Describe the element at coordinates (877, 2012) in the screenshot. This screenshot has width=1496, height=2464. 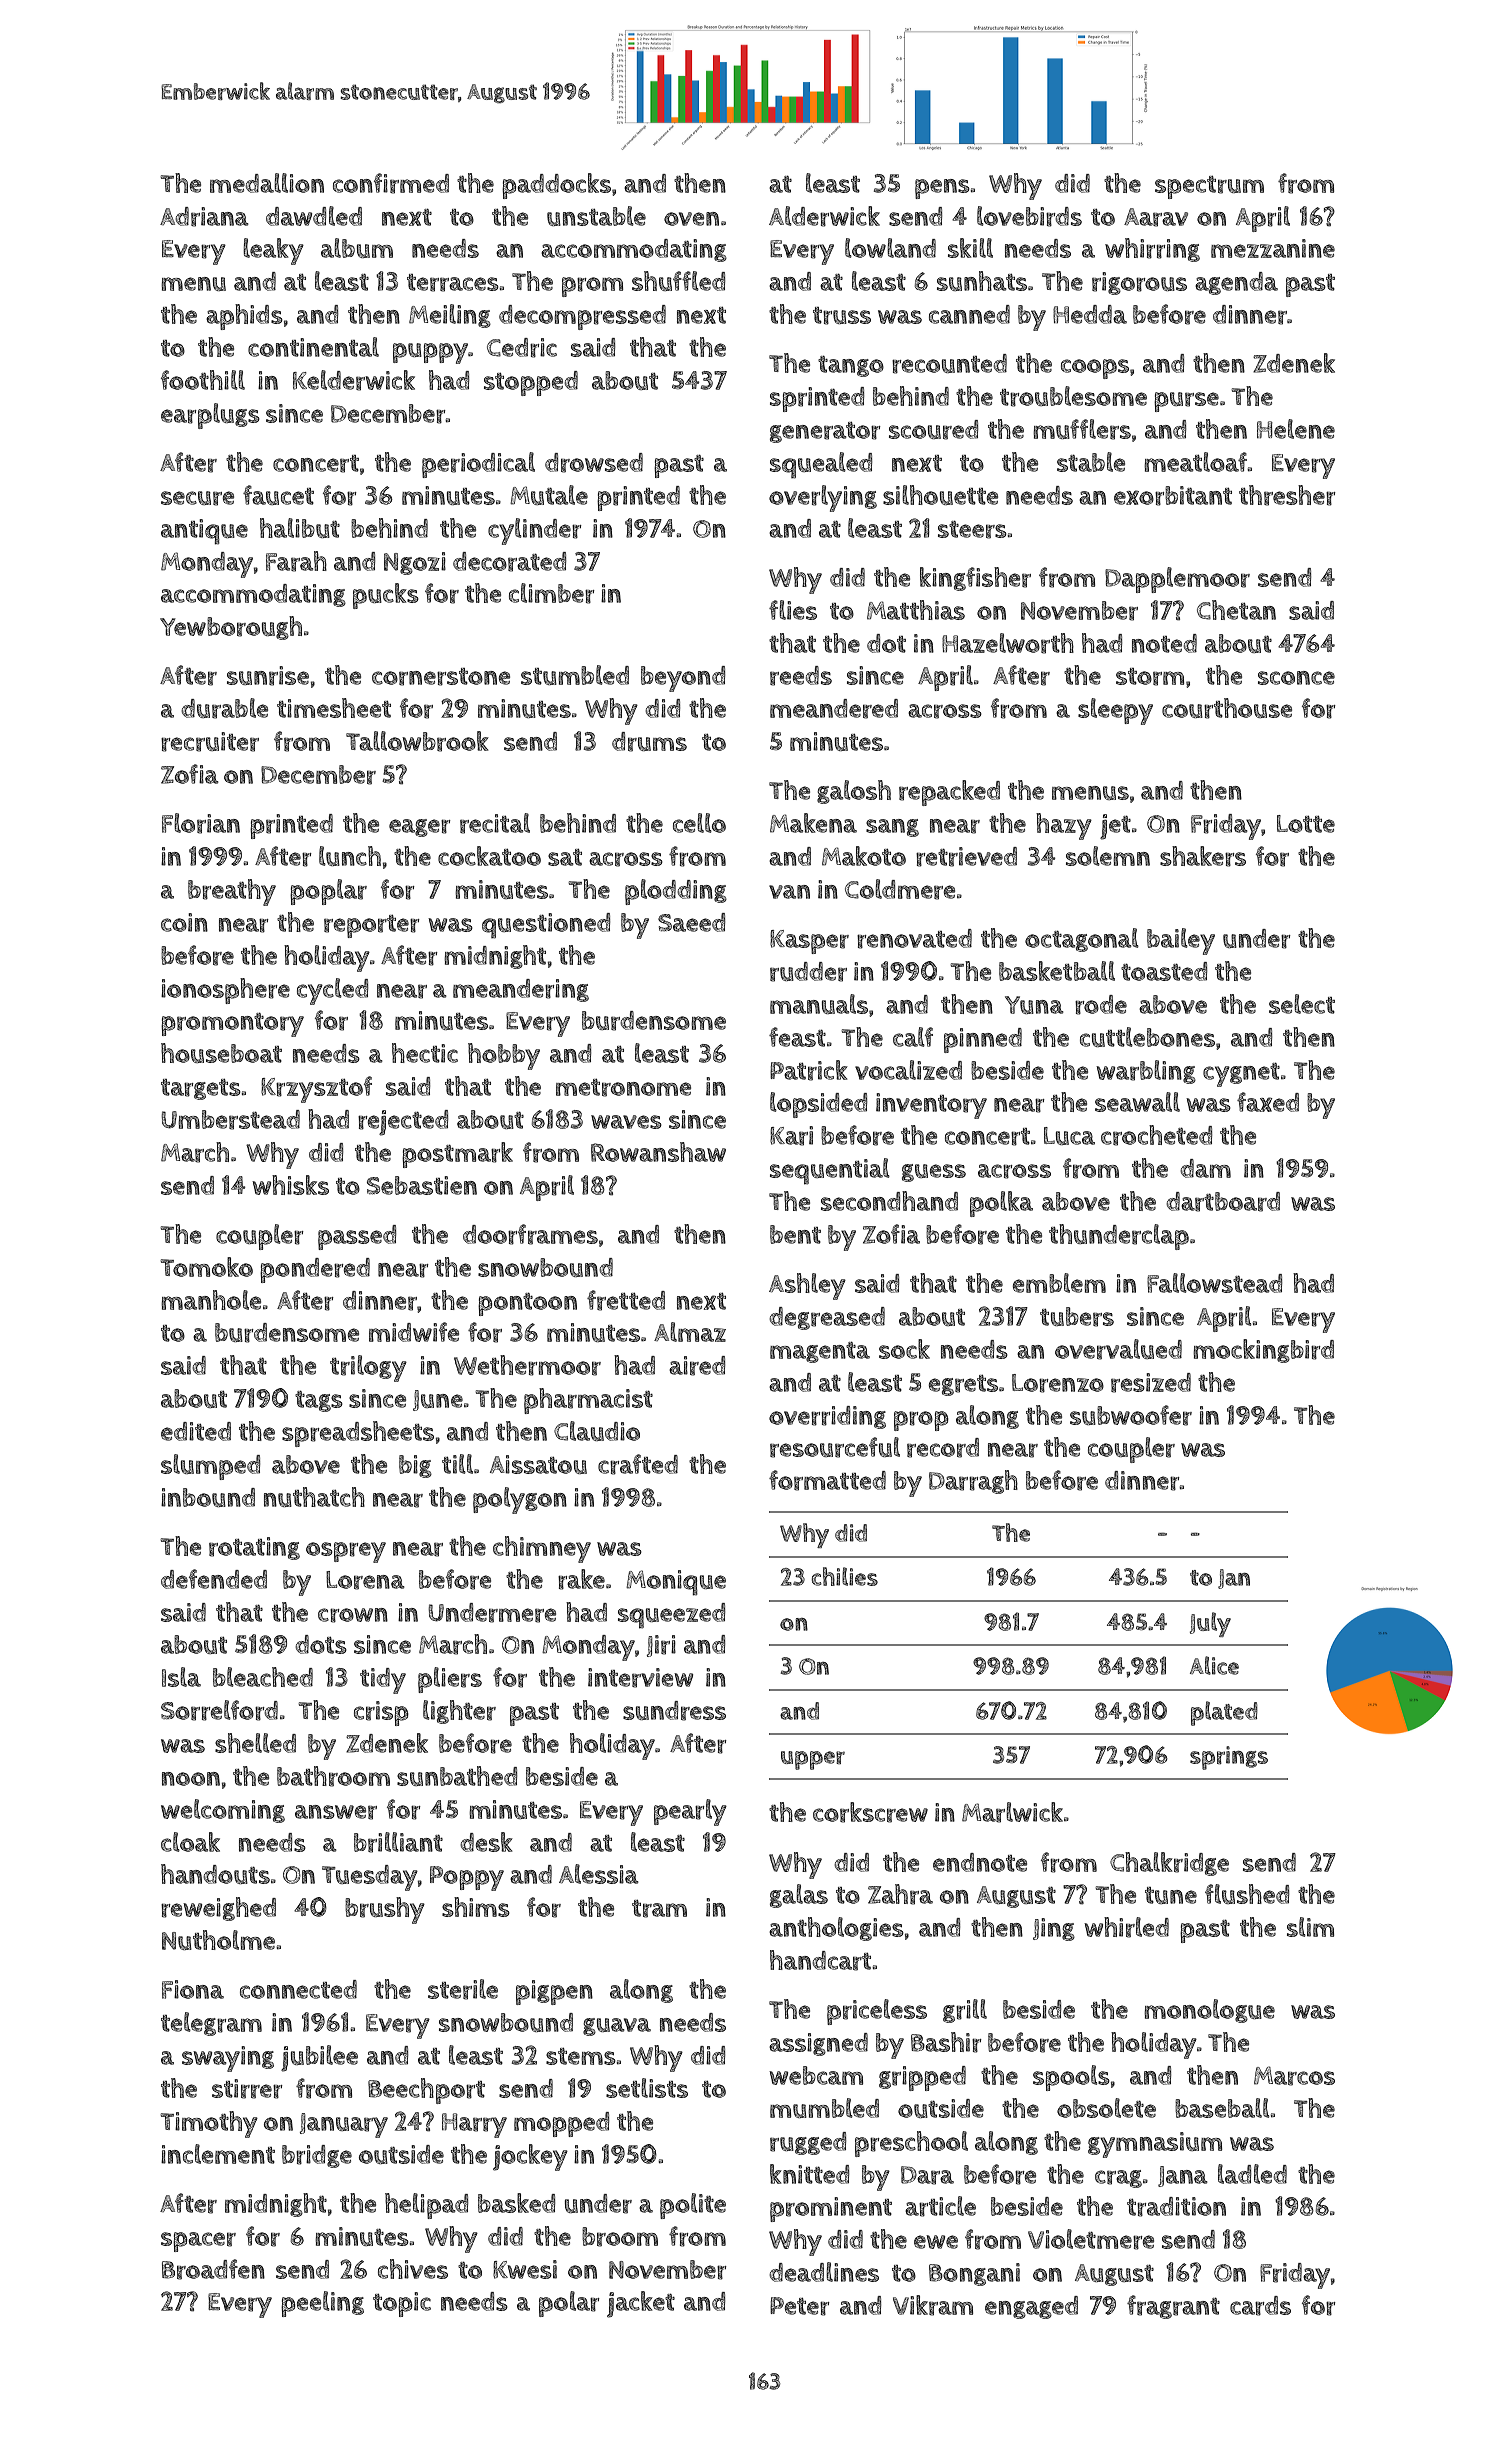
I see `priceless` at that location.
